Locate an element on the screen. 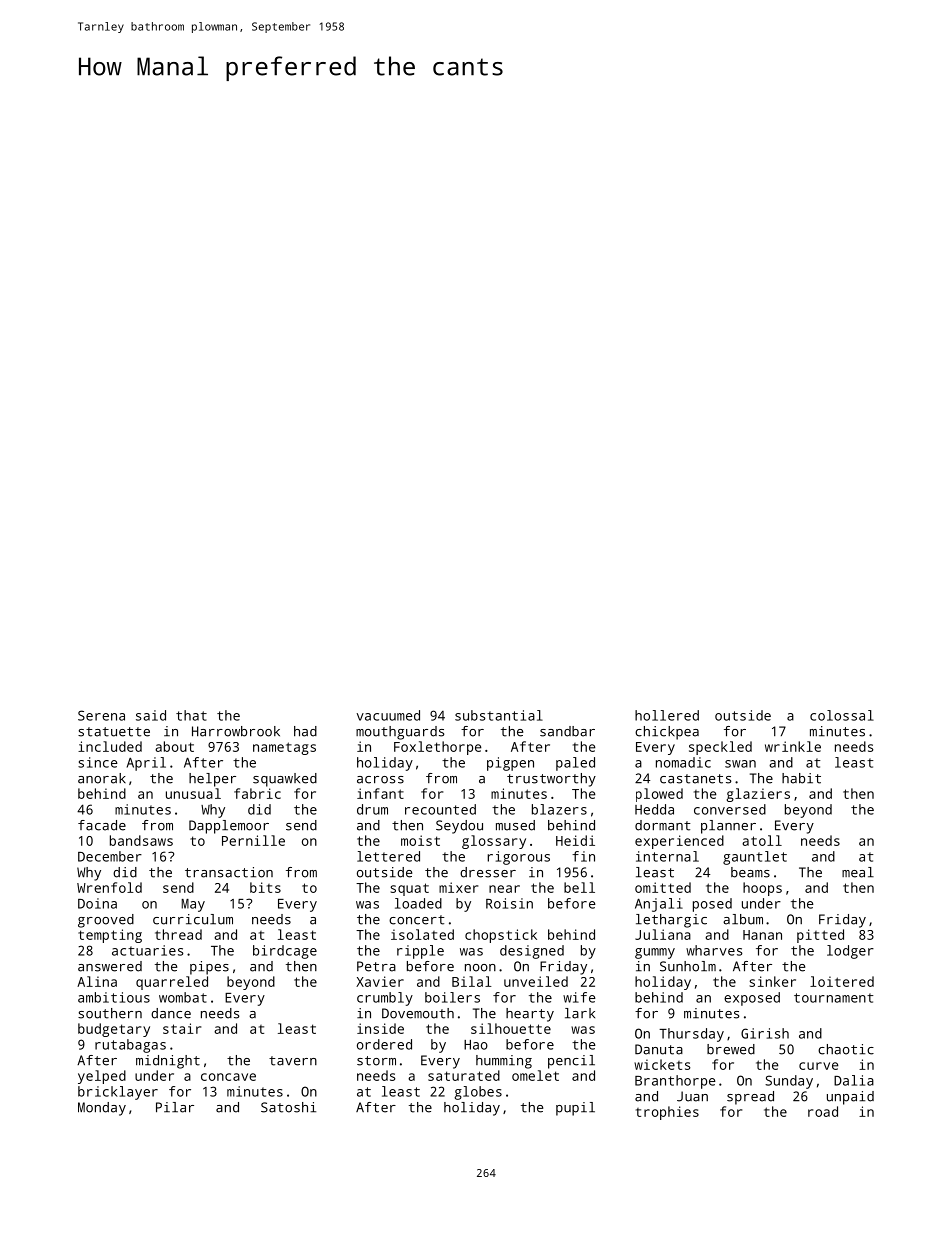  Hanan is located at coordinates (762, 935).
